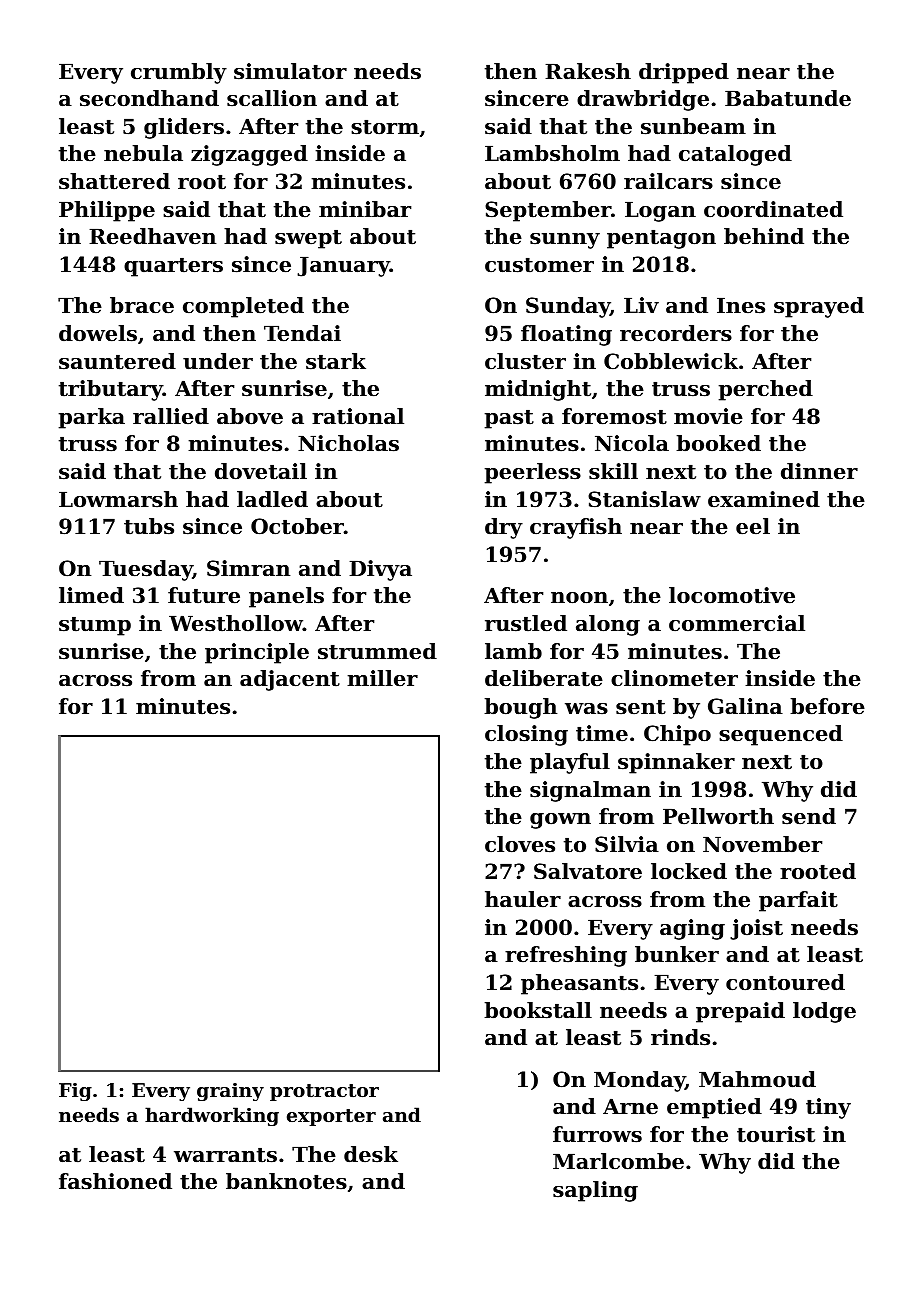  Describe the element at coordinates (336, 361) in the image. I see `stark` at that location.
